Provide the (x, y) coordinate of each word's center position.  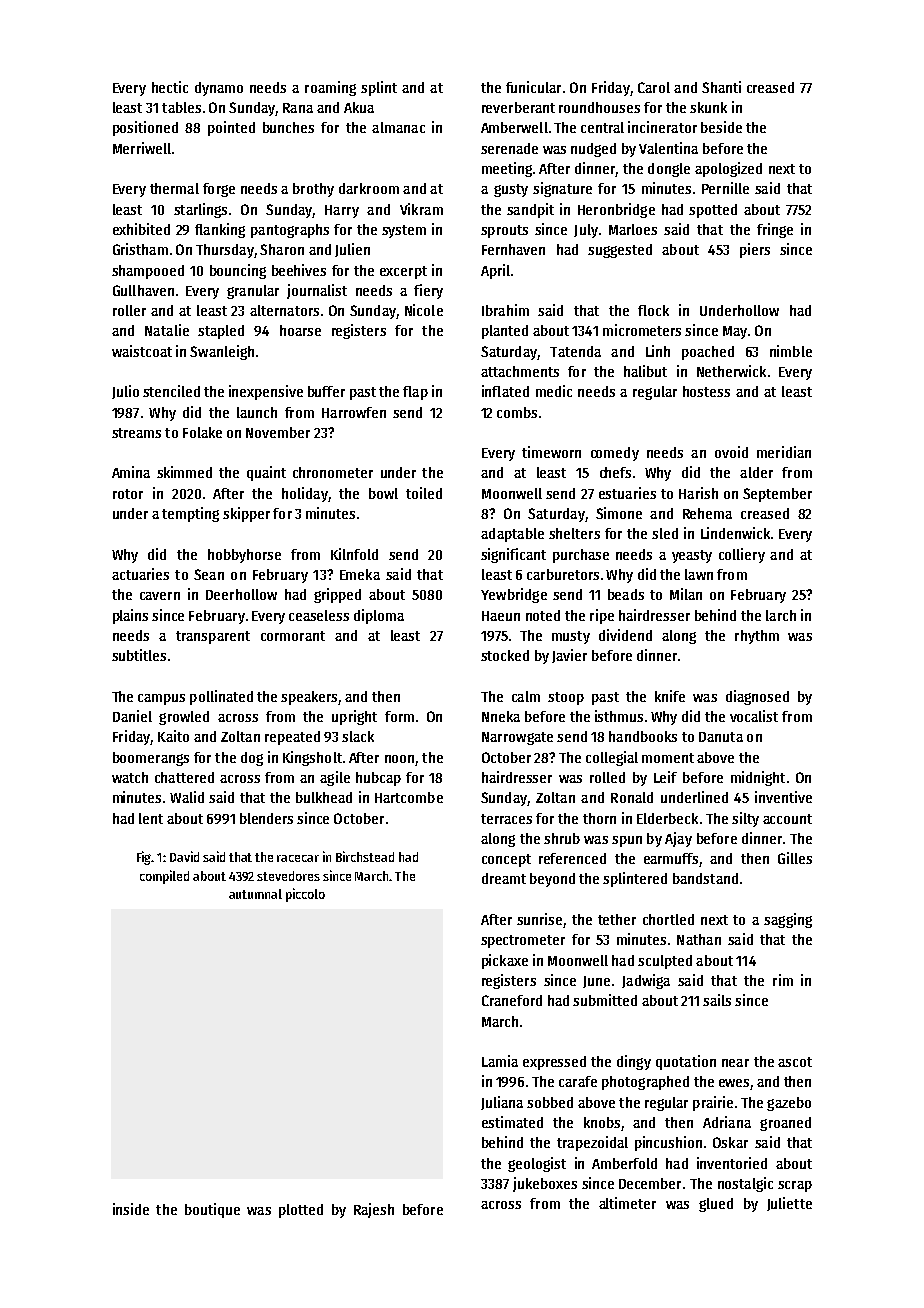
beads (626, 594)
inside (131, 1209)
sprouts (504, 231)
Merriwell (142, 148)
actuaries (140, 574)
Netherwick (731, 371)
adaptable (512, 535)
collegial (612, 758)
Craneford (512, 1000)
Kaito (173, 736)
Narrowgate (517, 738)
